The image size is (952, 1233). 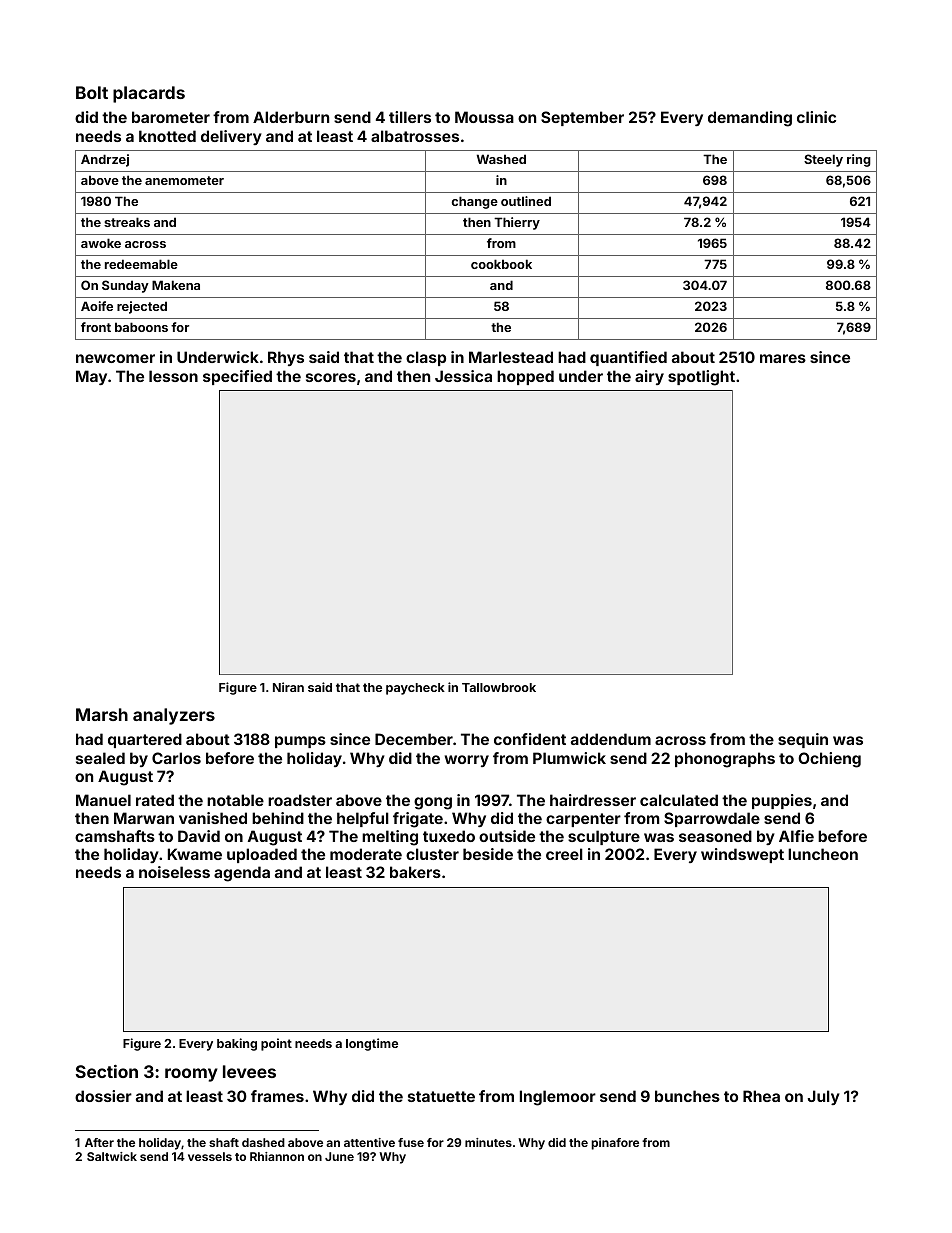 What do you see at coordinates (242, 874) in the page?
I see `agenda` at bounding box center [242, 874].
